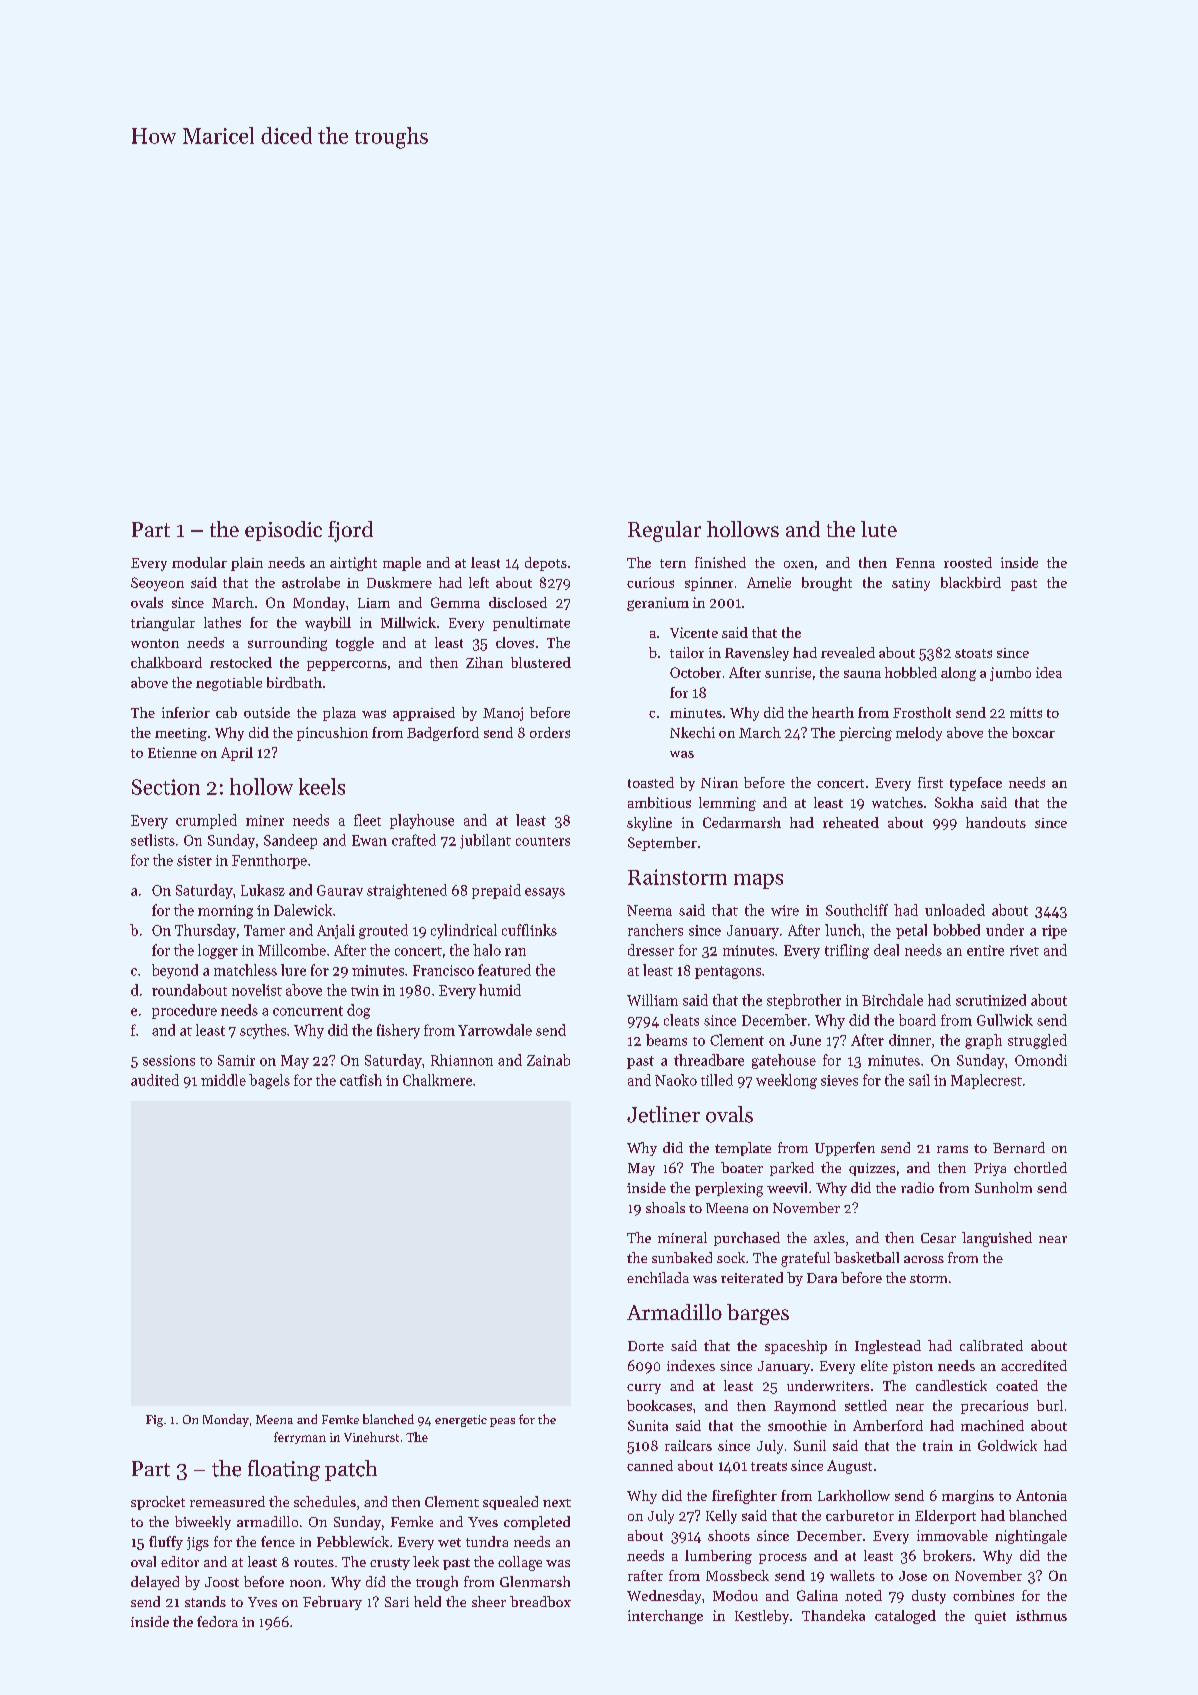  What do you see at coordinates (495, 1030) in the document?
I see `Yarrowdale` at bounding box center [495, 1030].
